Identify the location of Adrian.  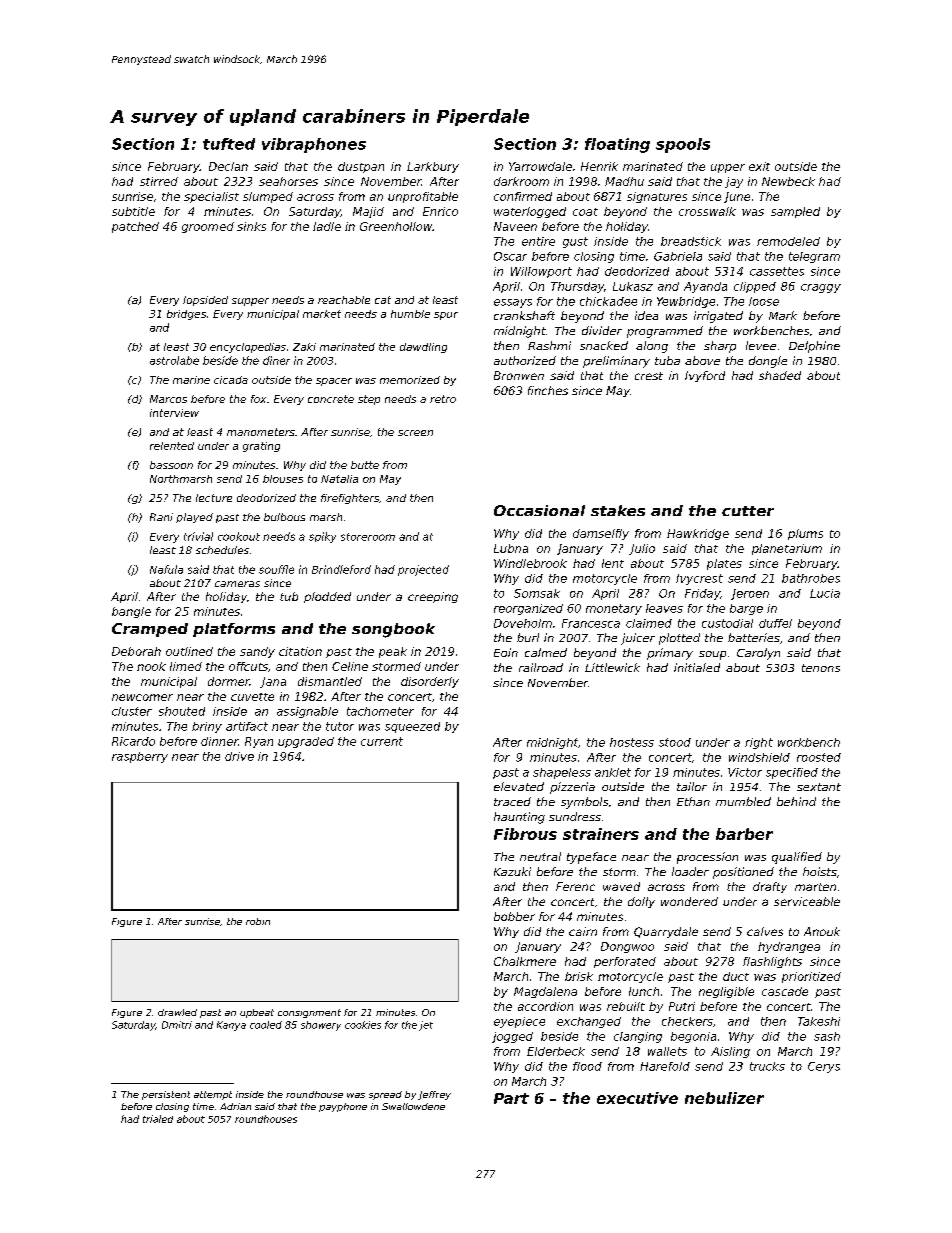
(235, 1106).
